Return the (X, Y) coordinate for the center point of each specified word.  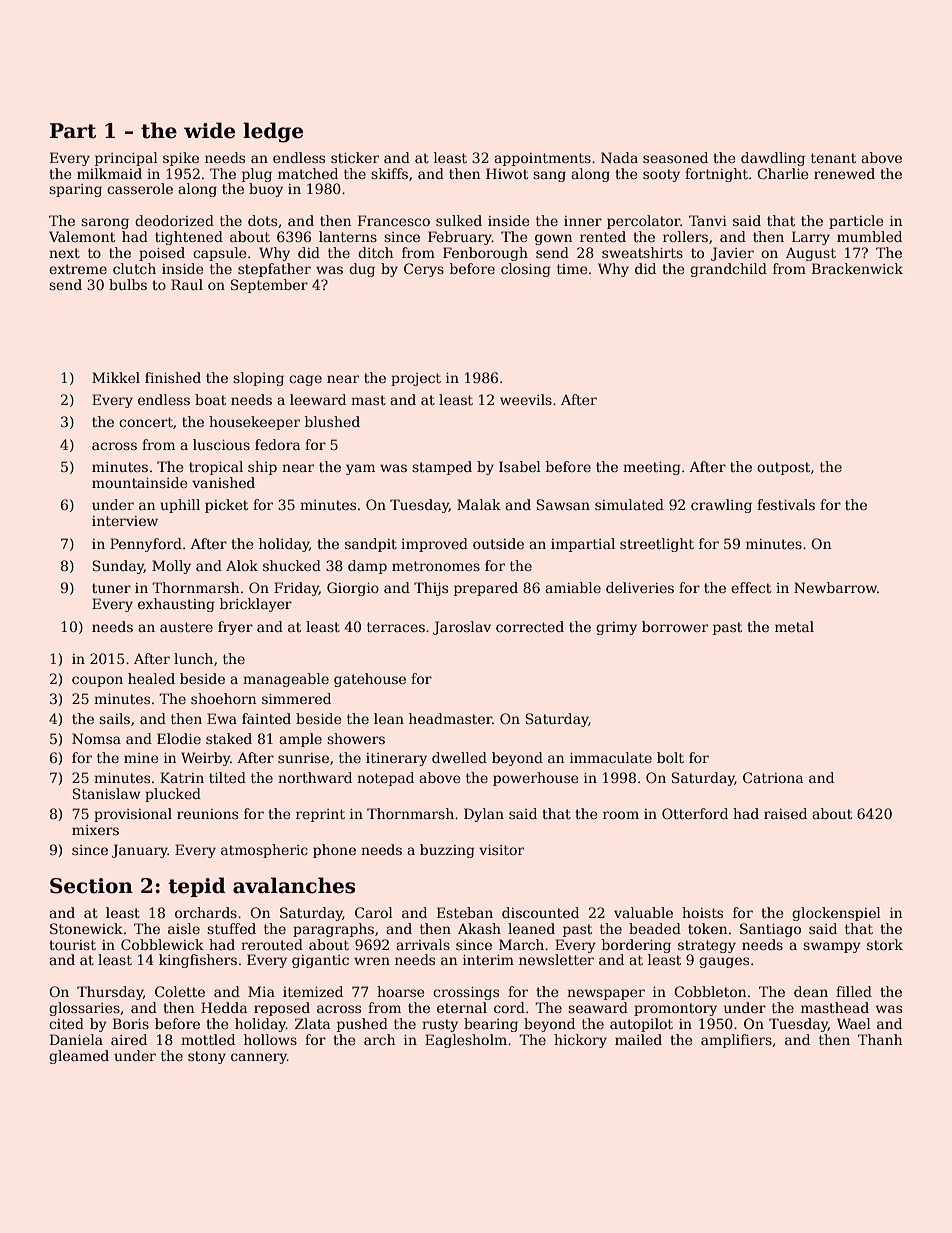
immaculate (611, 757)
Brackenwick (857, 268)
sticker (355, 157)
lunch (193, 658)
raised (785, 813)
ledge (273, 132)
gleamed (79, 1057)
